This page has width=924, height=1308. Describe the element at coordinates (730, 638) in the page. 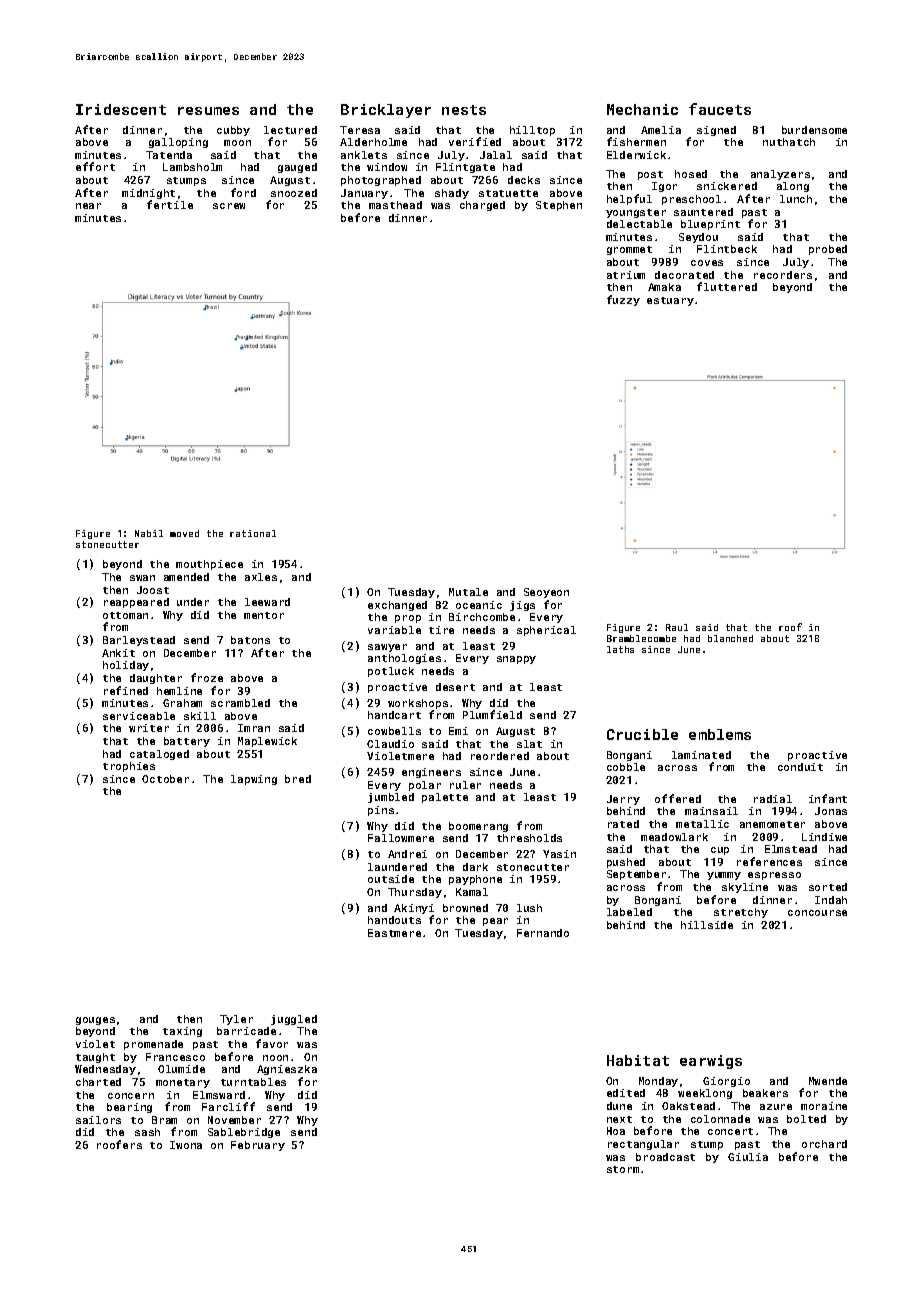

I see `blanched` at that location.
